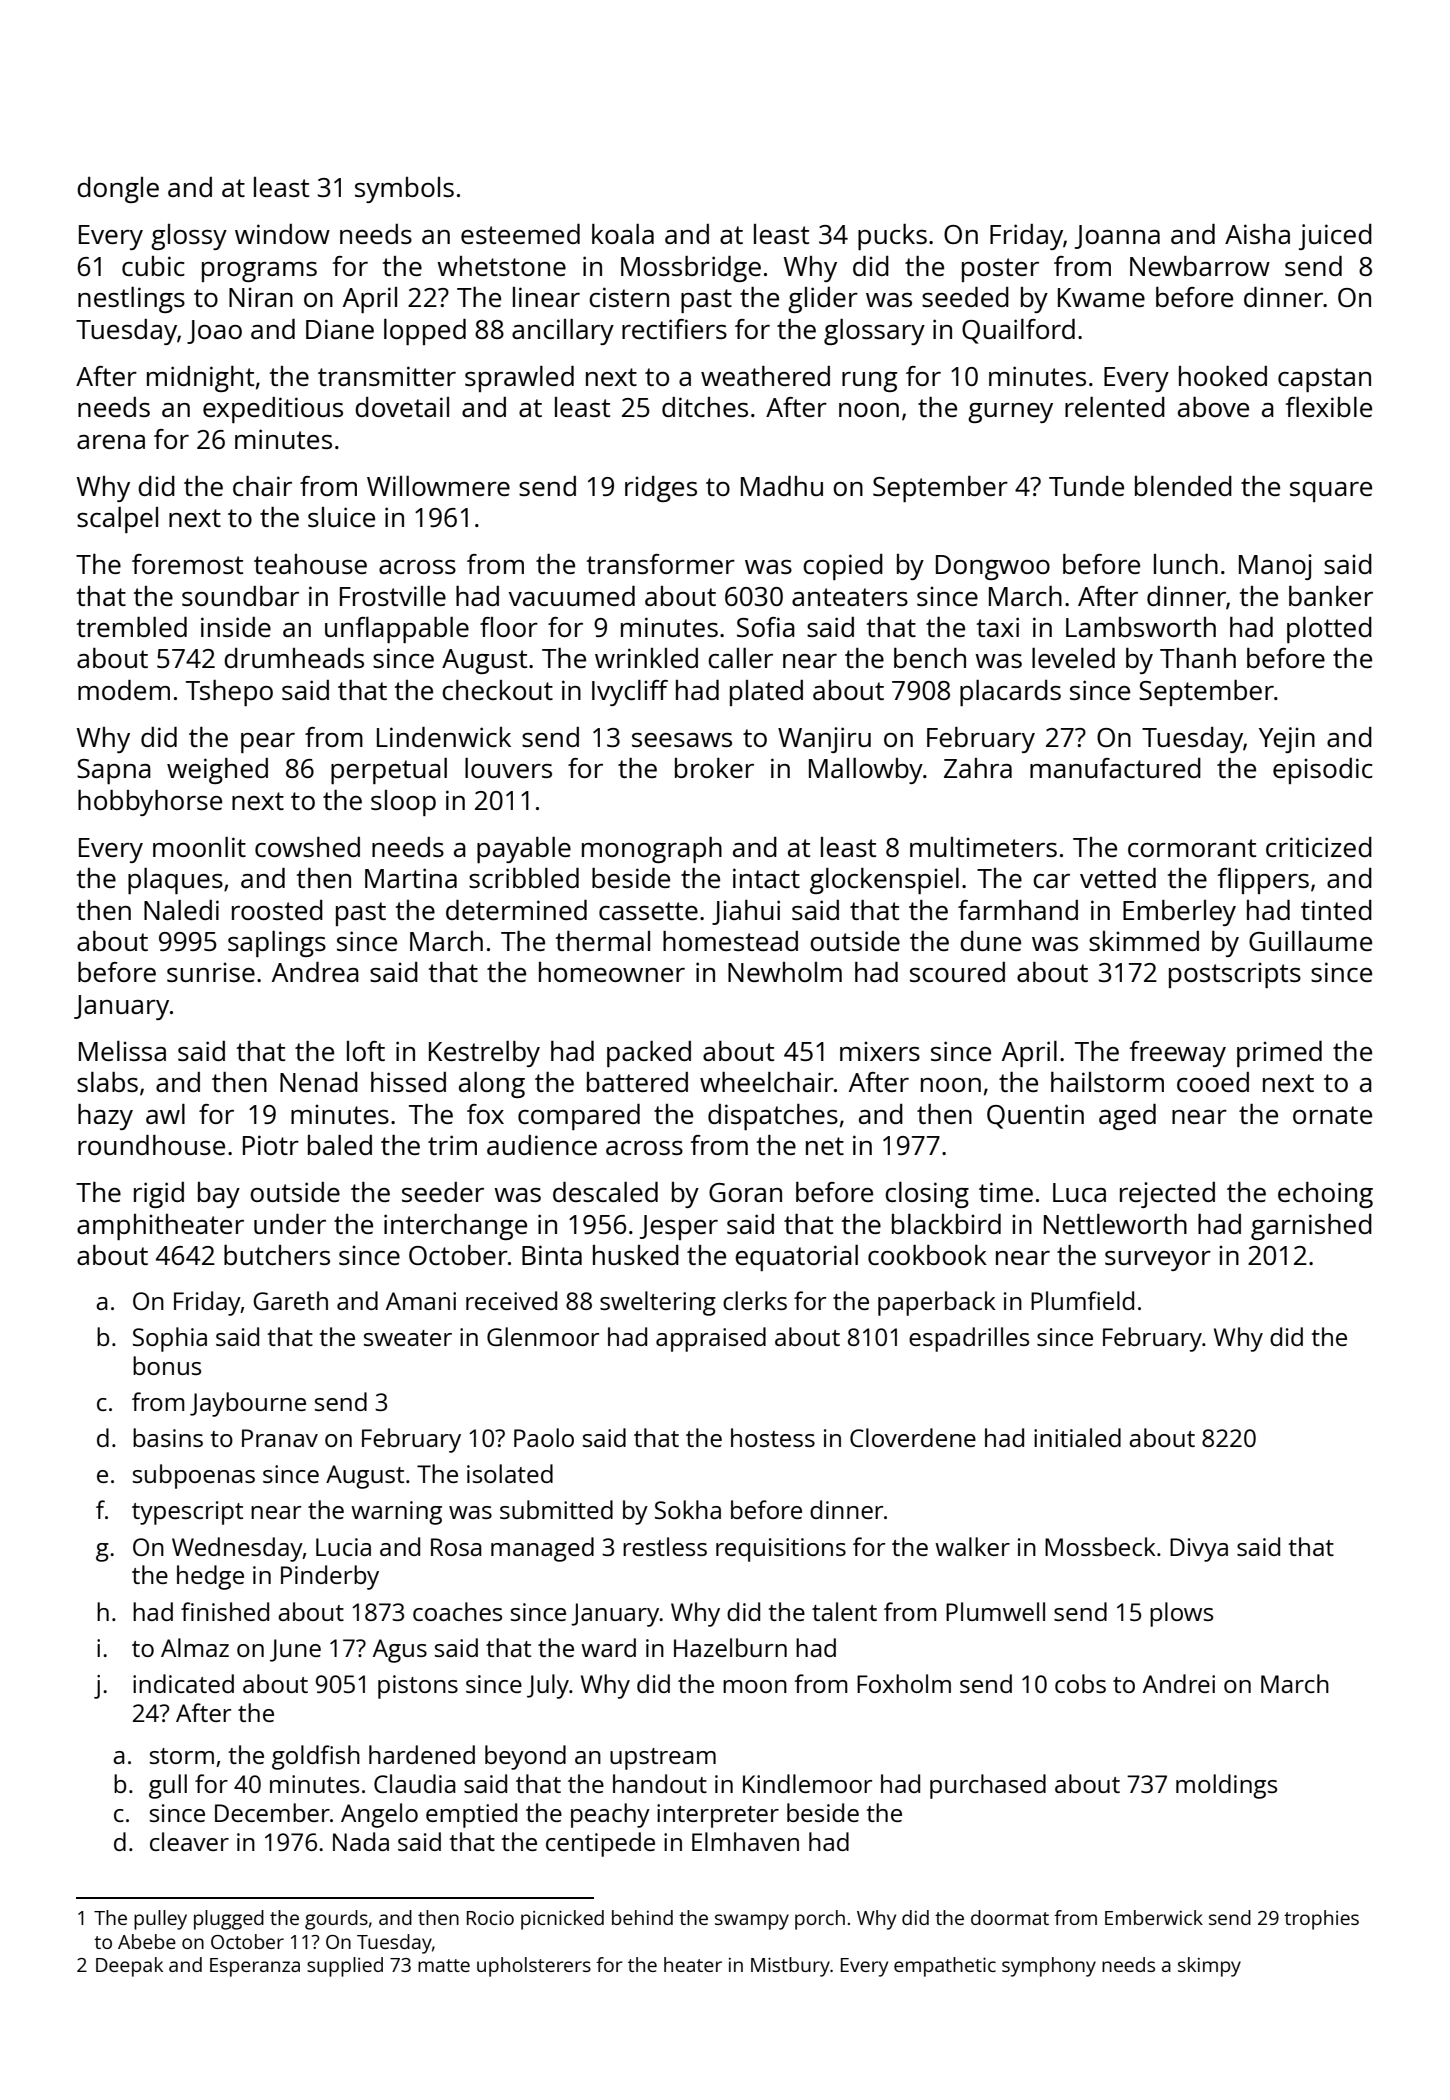 This screenshot has height=2100, width=1450. I want to click on vetted, so click(1118, 878).
